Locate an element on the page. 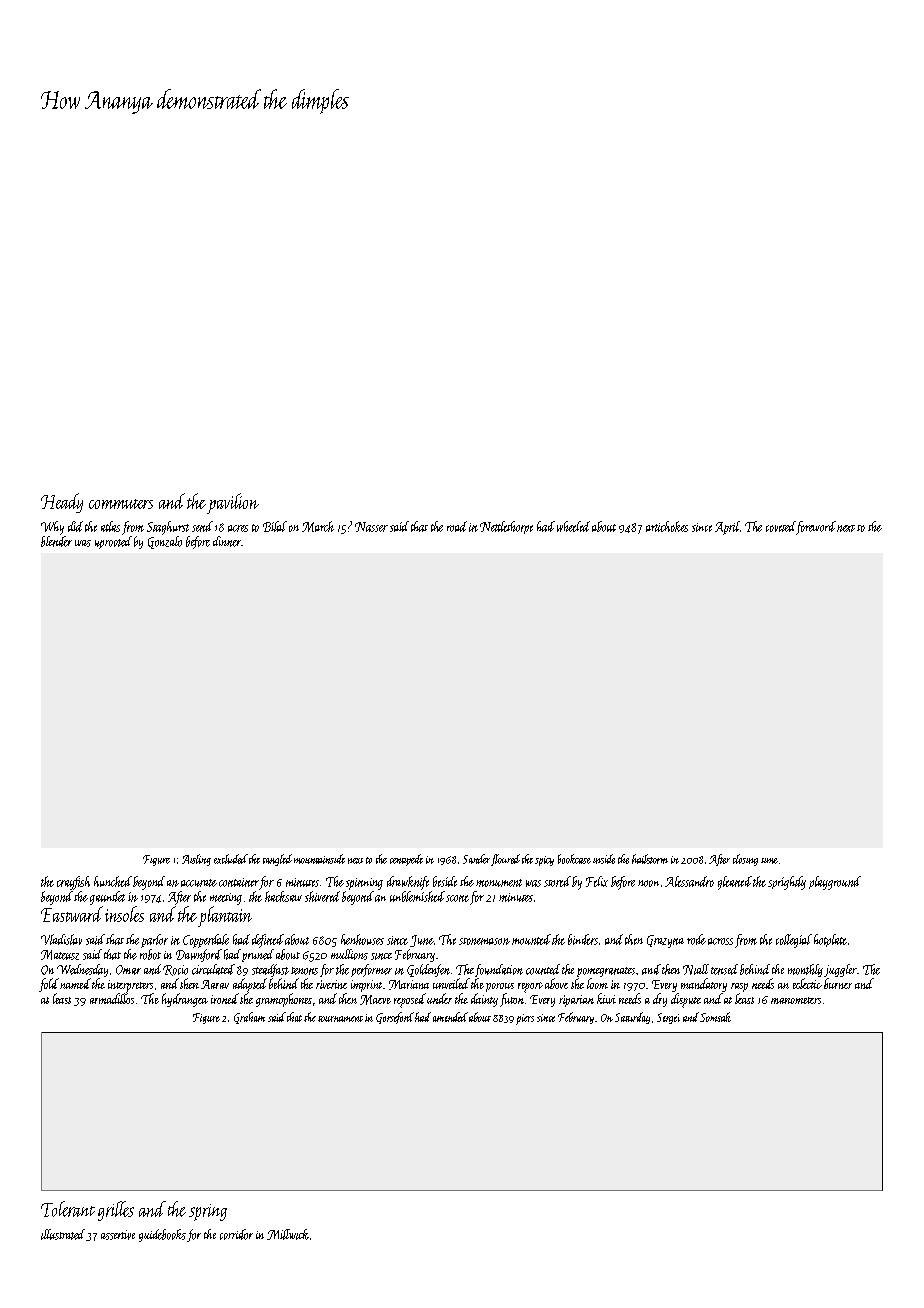  coveted is located at coordinates (781, 526).
